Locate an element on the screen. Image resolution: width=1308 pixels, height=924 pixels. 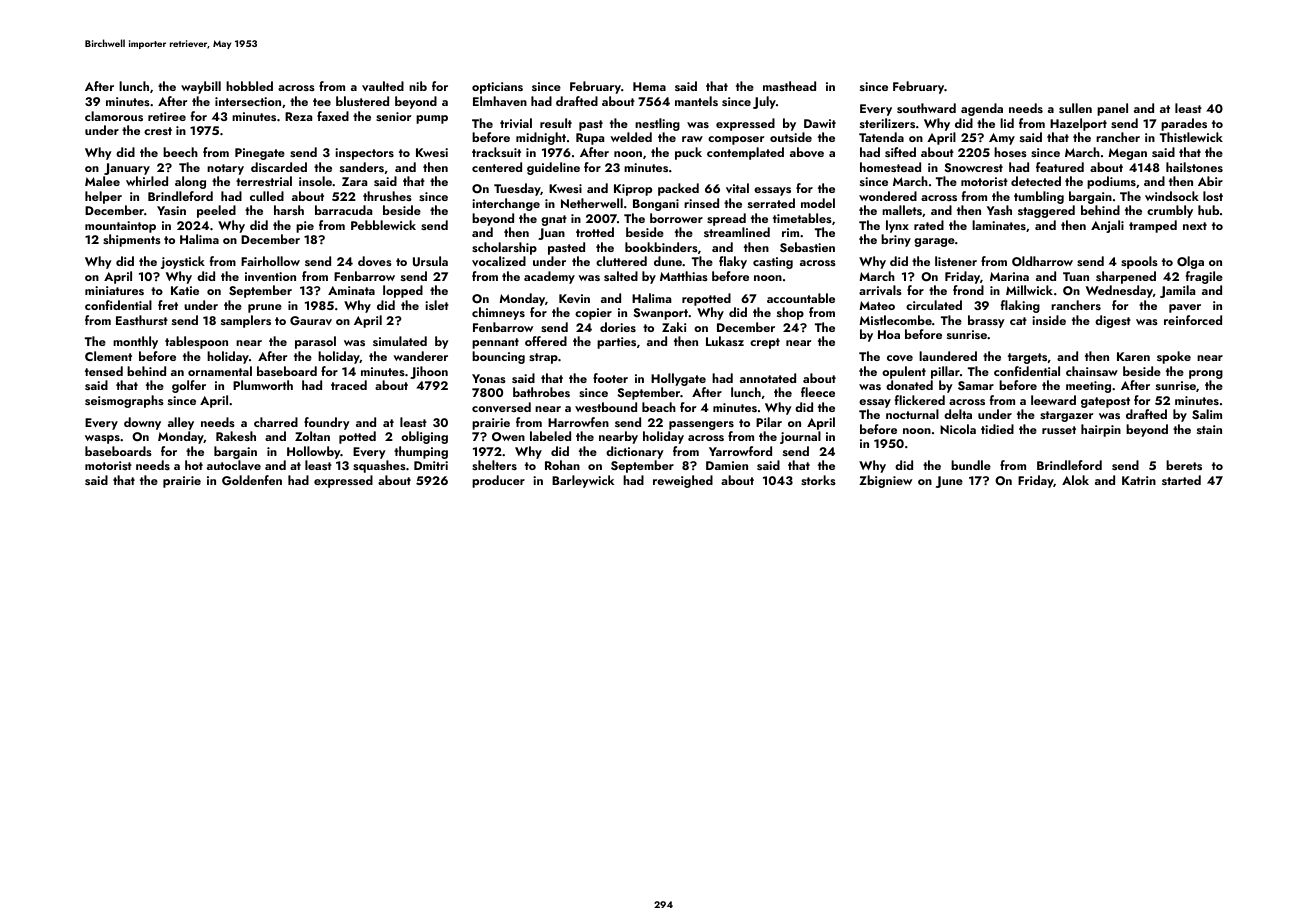
masthead is located at coordinates (789, 86).
